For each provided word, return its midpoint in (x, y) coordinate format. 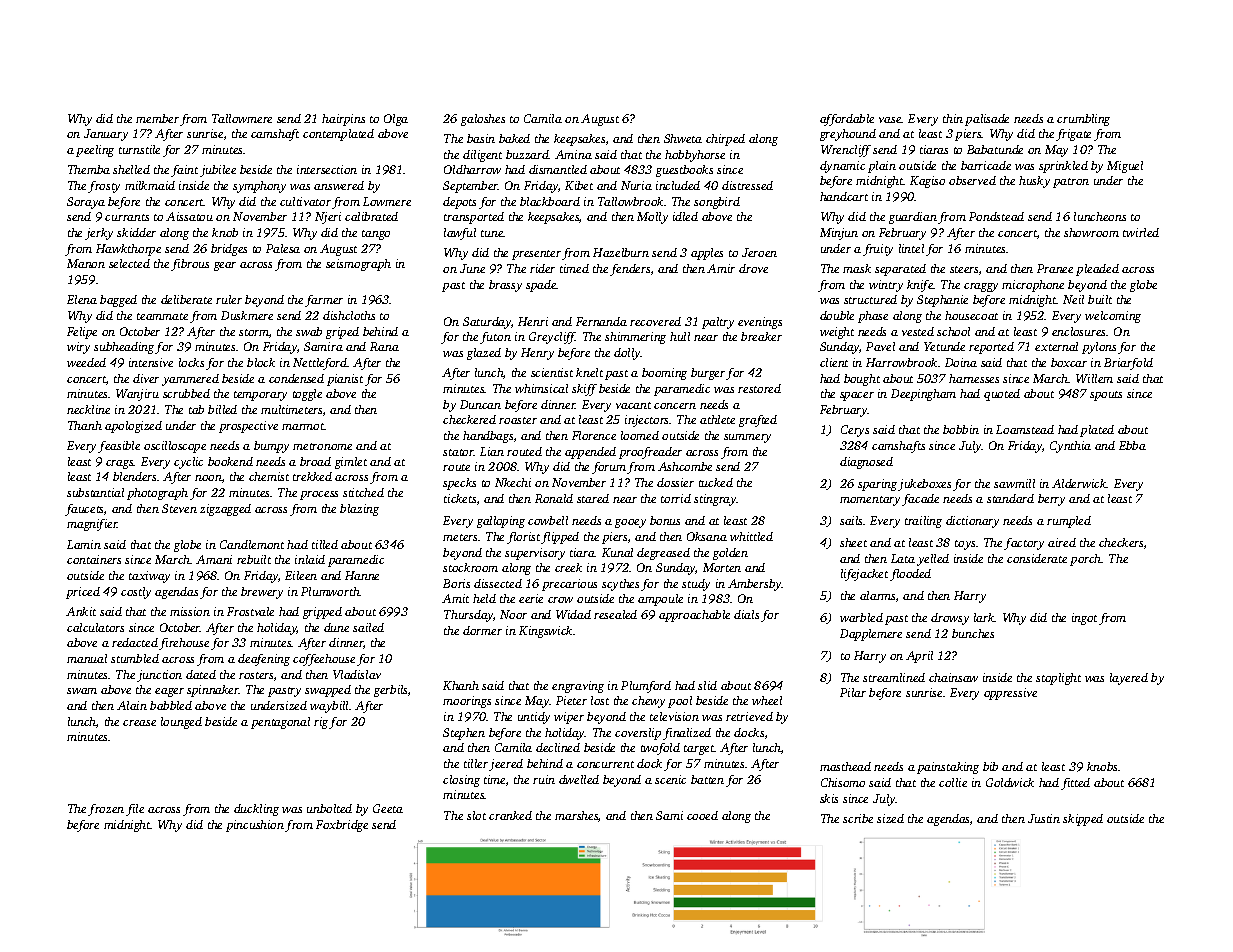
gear (225, 266)
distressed (747, 185)
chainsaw (953, 677)
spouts (1106, 396)
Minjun (839, 234)
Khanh (461, 685)
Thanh (85, 425)
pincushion (255, 826)
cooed (702, 815)
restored (759, 388)
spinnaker (213, 691)
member (157, 118)
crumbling (1083, 120)
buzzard (527, 154)
